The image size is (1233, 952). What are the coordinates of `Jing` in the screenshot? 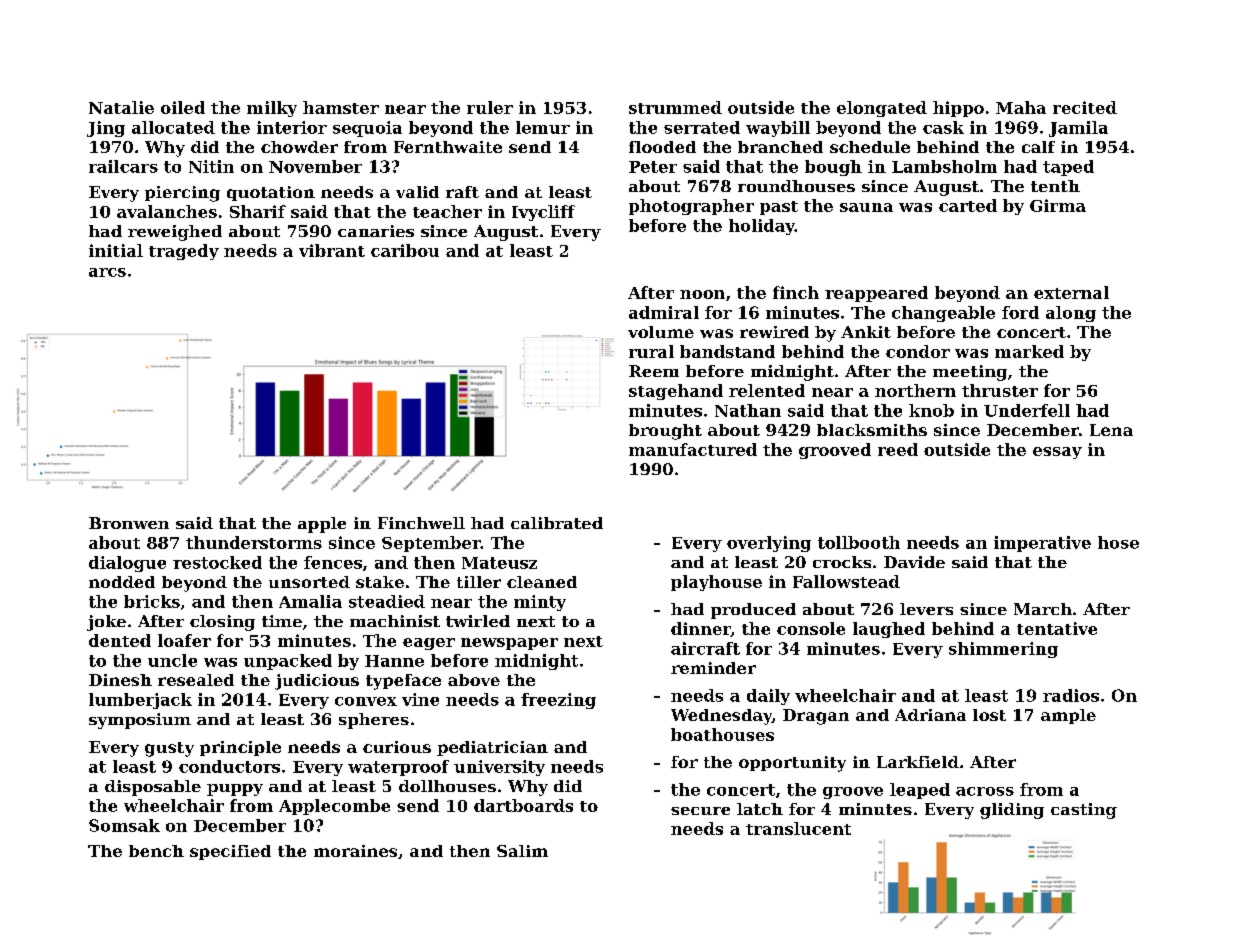 It's located at (106, 129).
